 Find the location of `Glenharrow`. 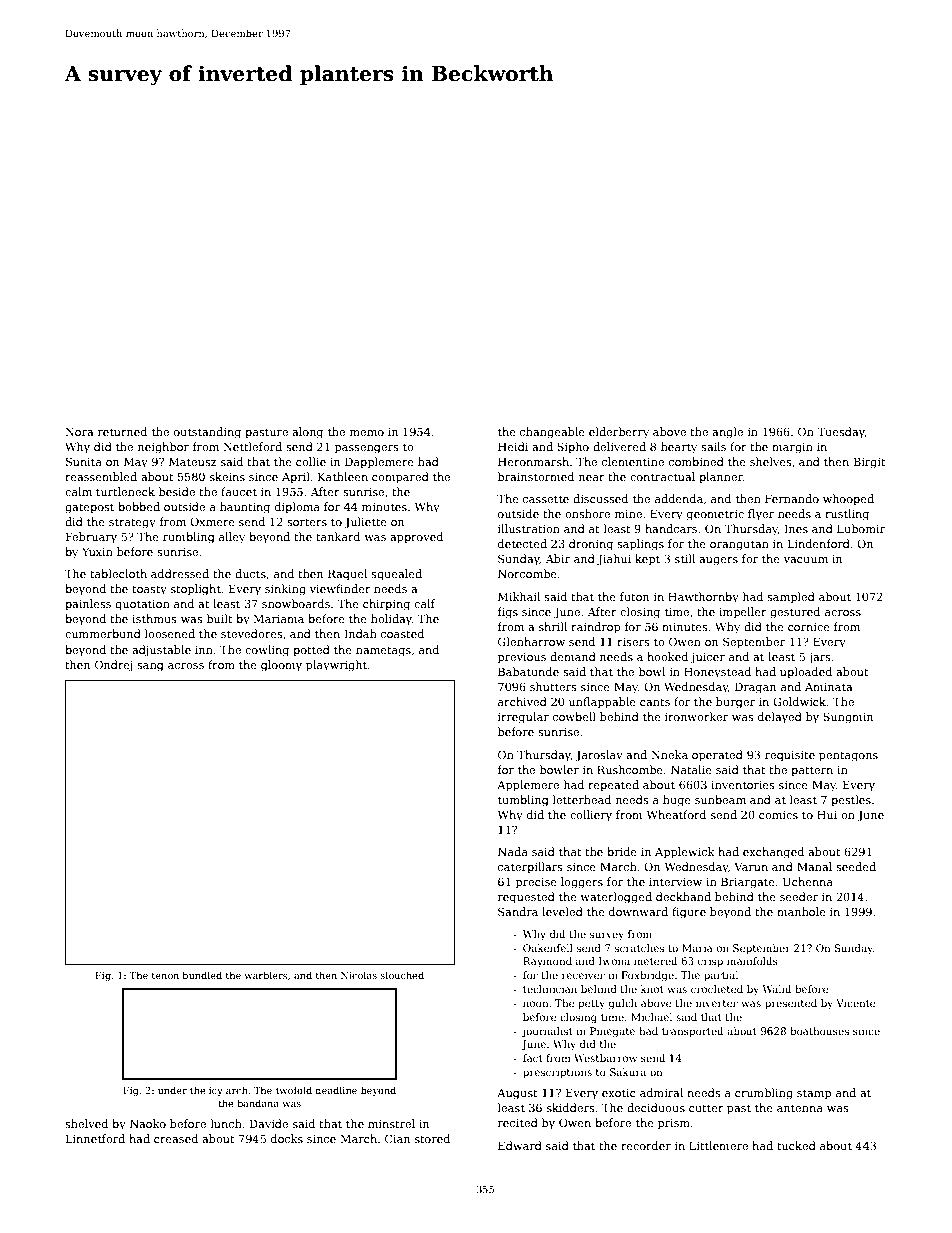

Glenharrow is located at coordinates (531, 641).
